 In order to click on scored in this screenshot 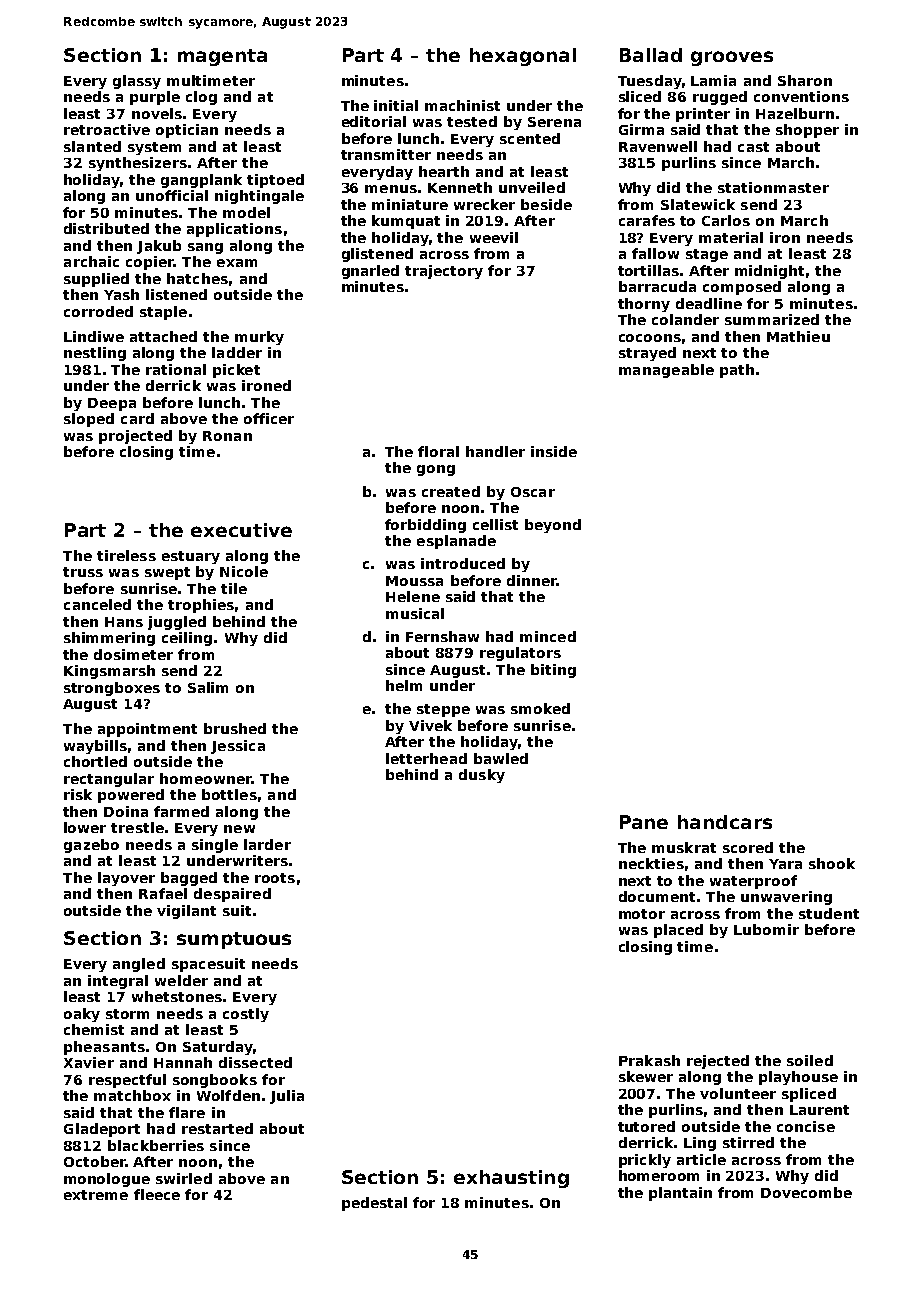, I will do `click(748, 847)`.
